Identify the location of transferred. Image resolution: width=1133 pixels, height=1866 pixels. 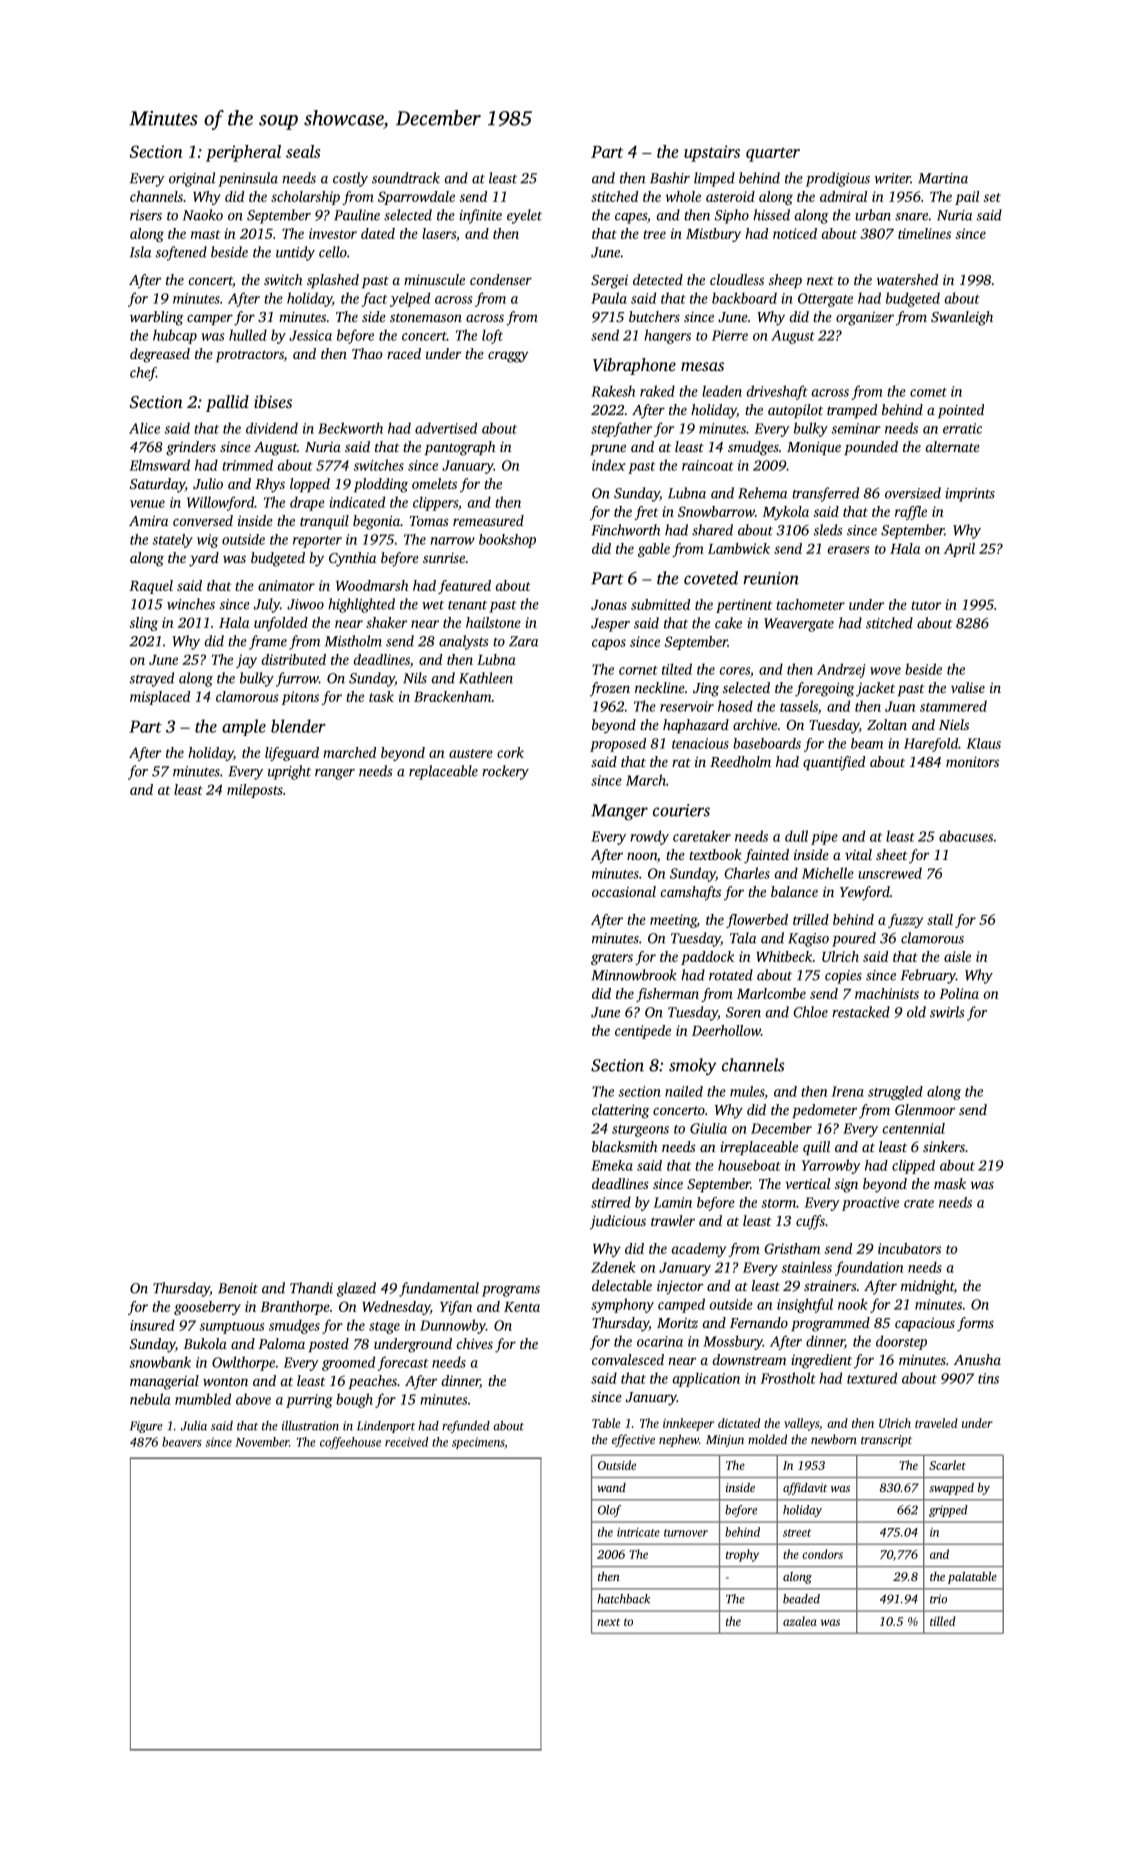
(825, 494).
